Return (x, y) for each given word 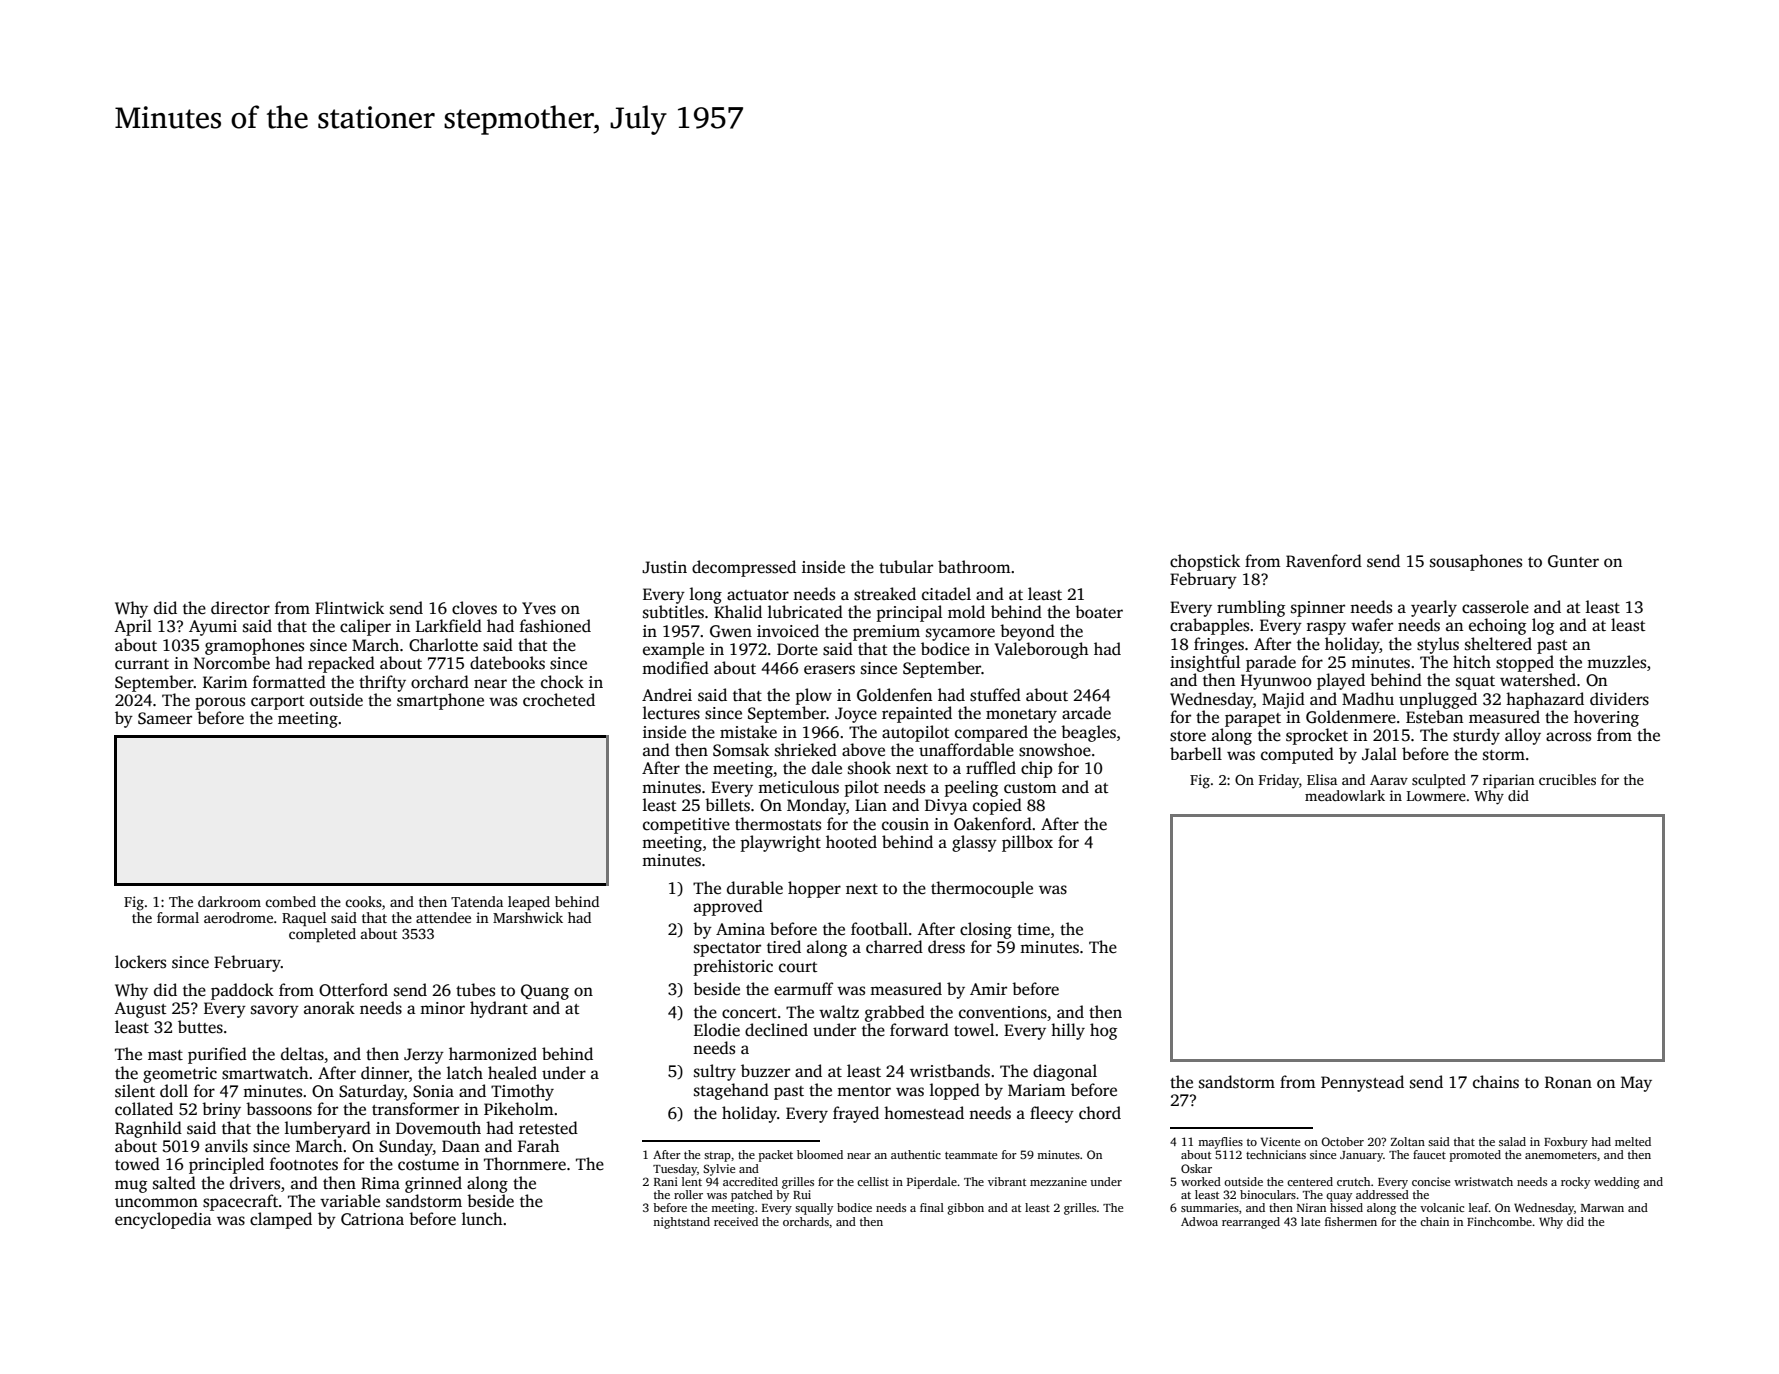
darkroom (229, 901)
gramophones (254, 646)
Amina (740, 929)
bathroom (974, 567)
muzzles (1616, 662)
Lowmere (1436, 796)
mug (131, 1186)
